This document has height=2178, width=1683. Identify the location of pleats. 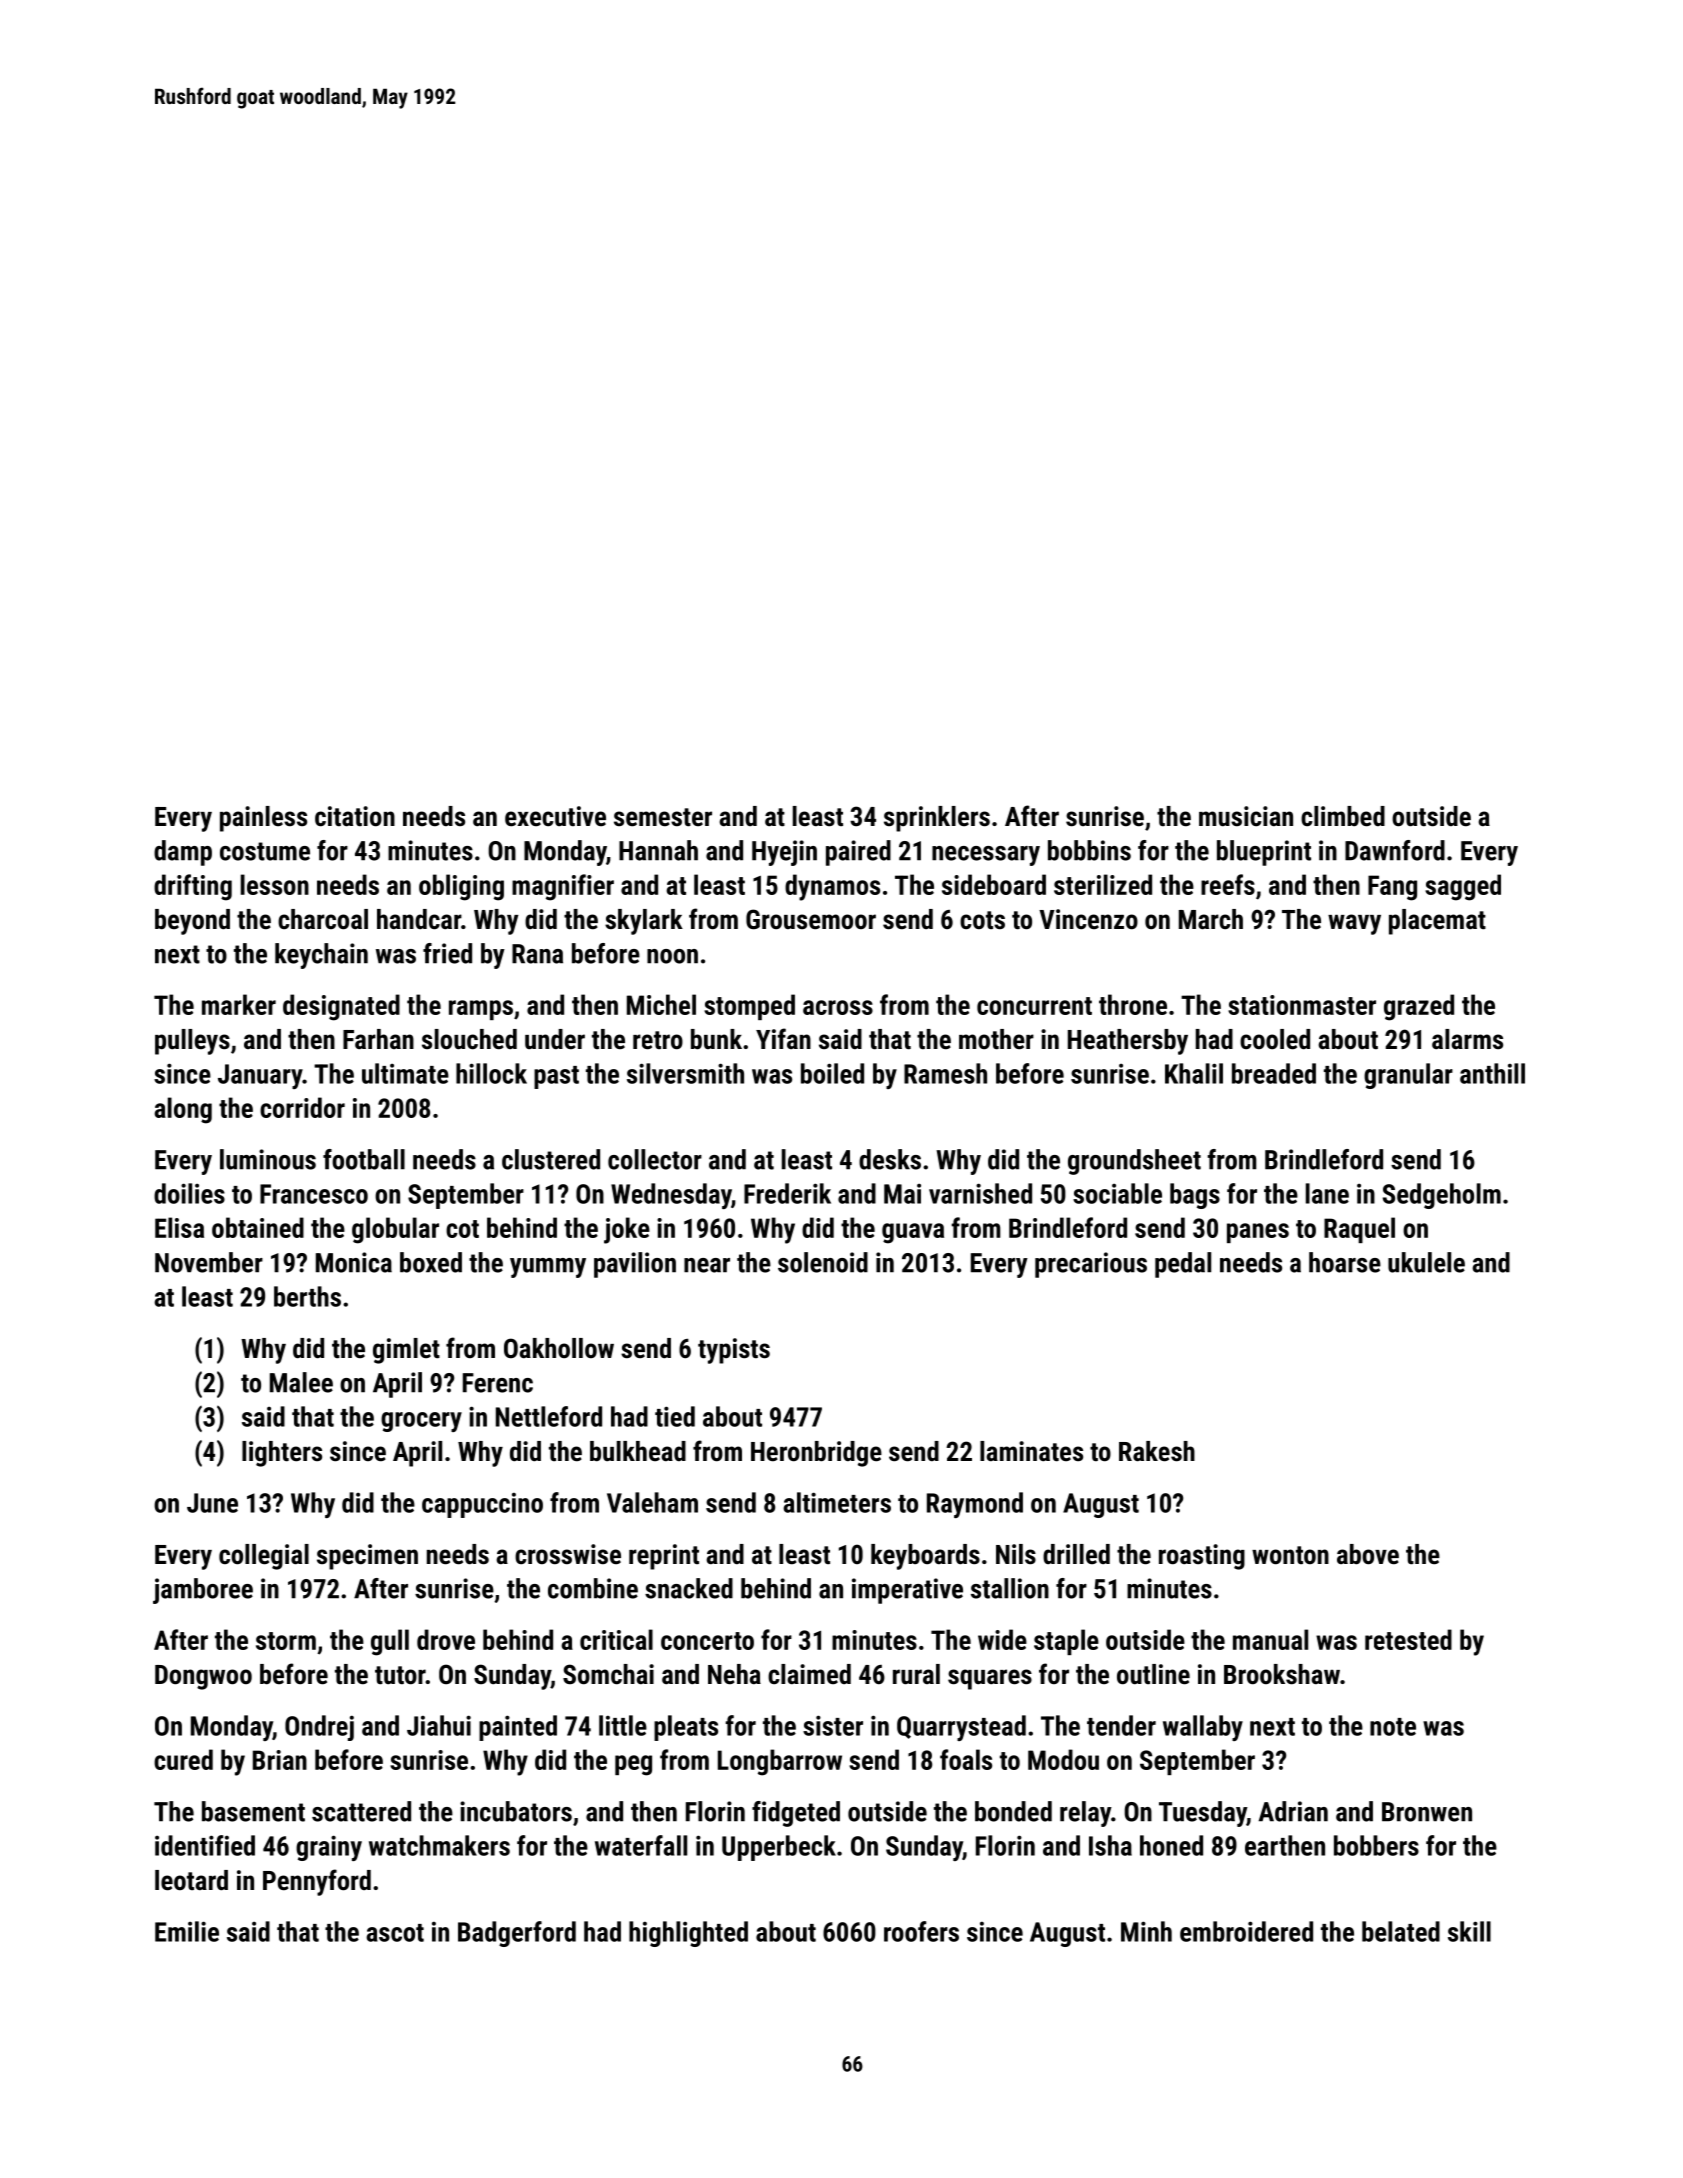
(686, 1728).
